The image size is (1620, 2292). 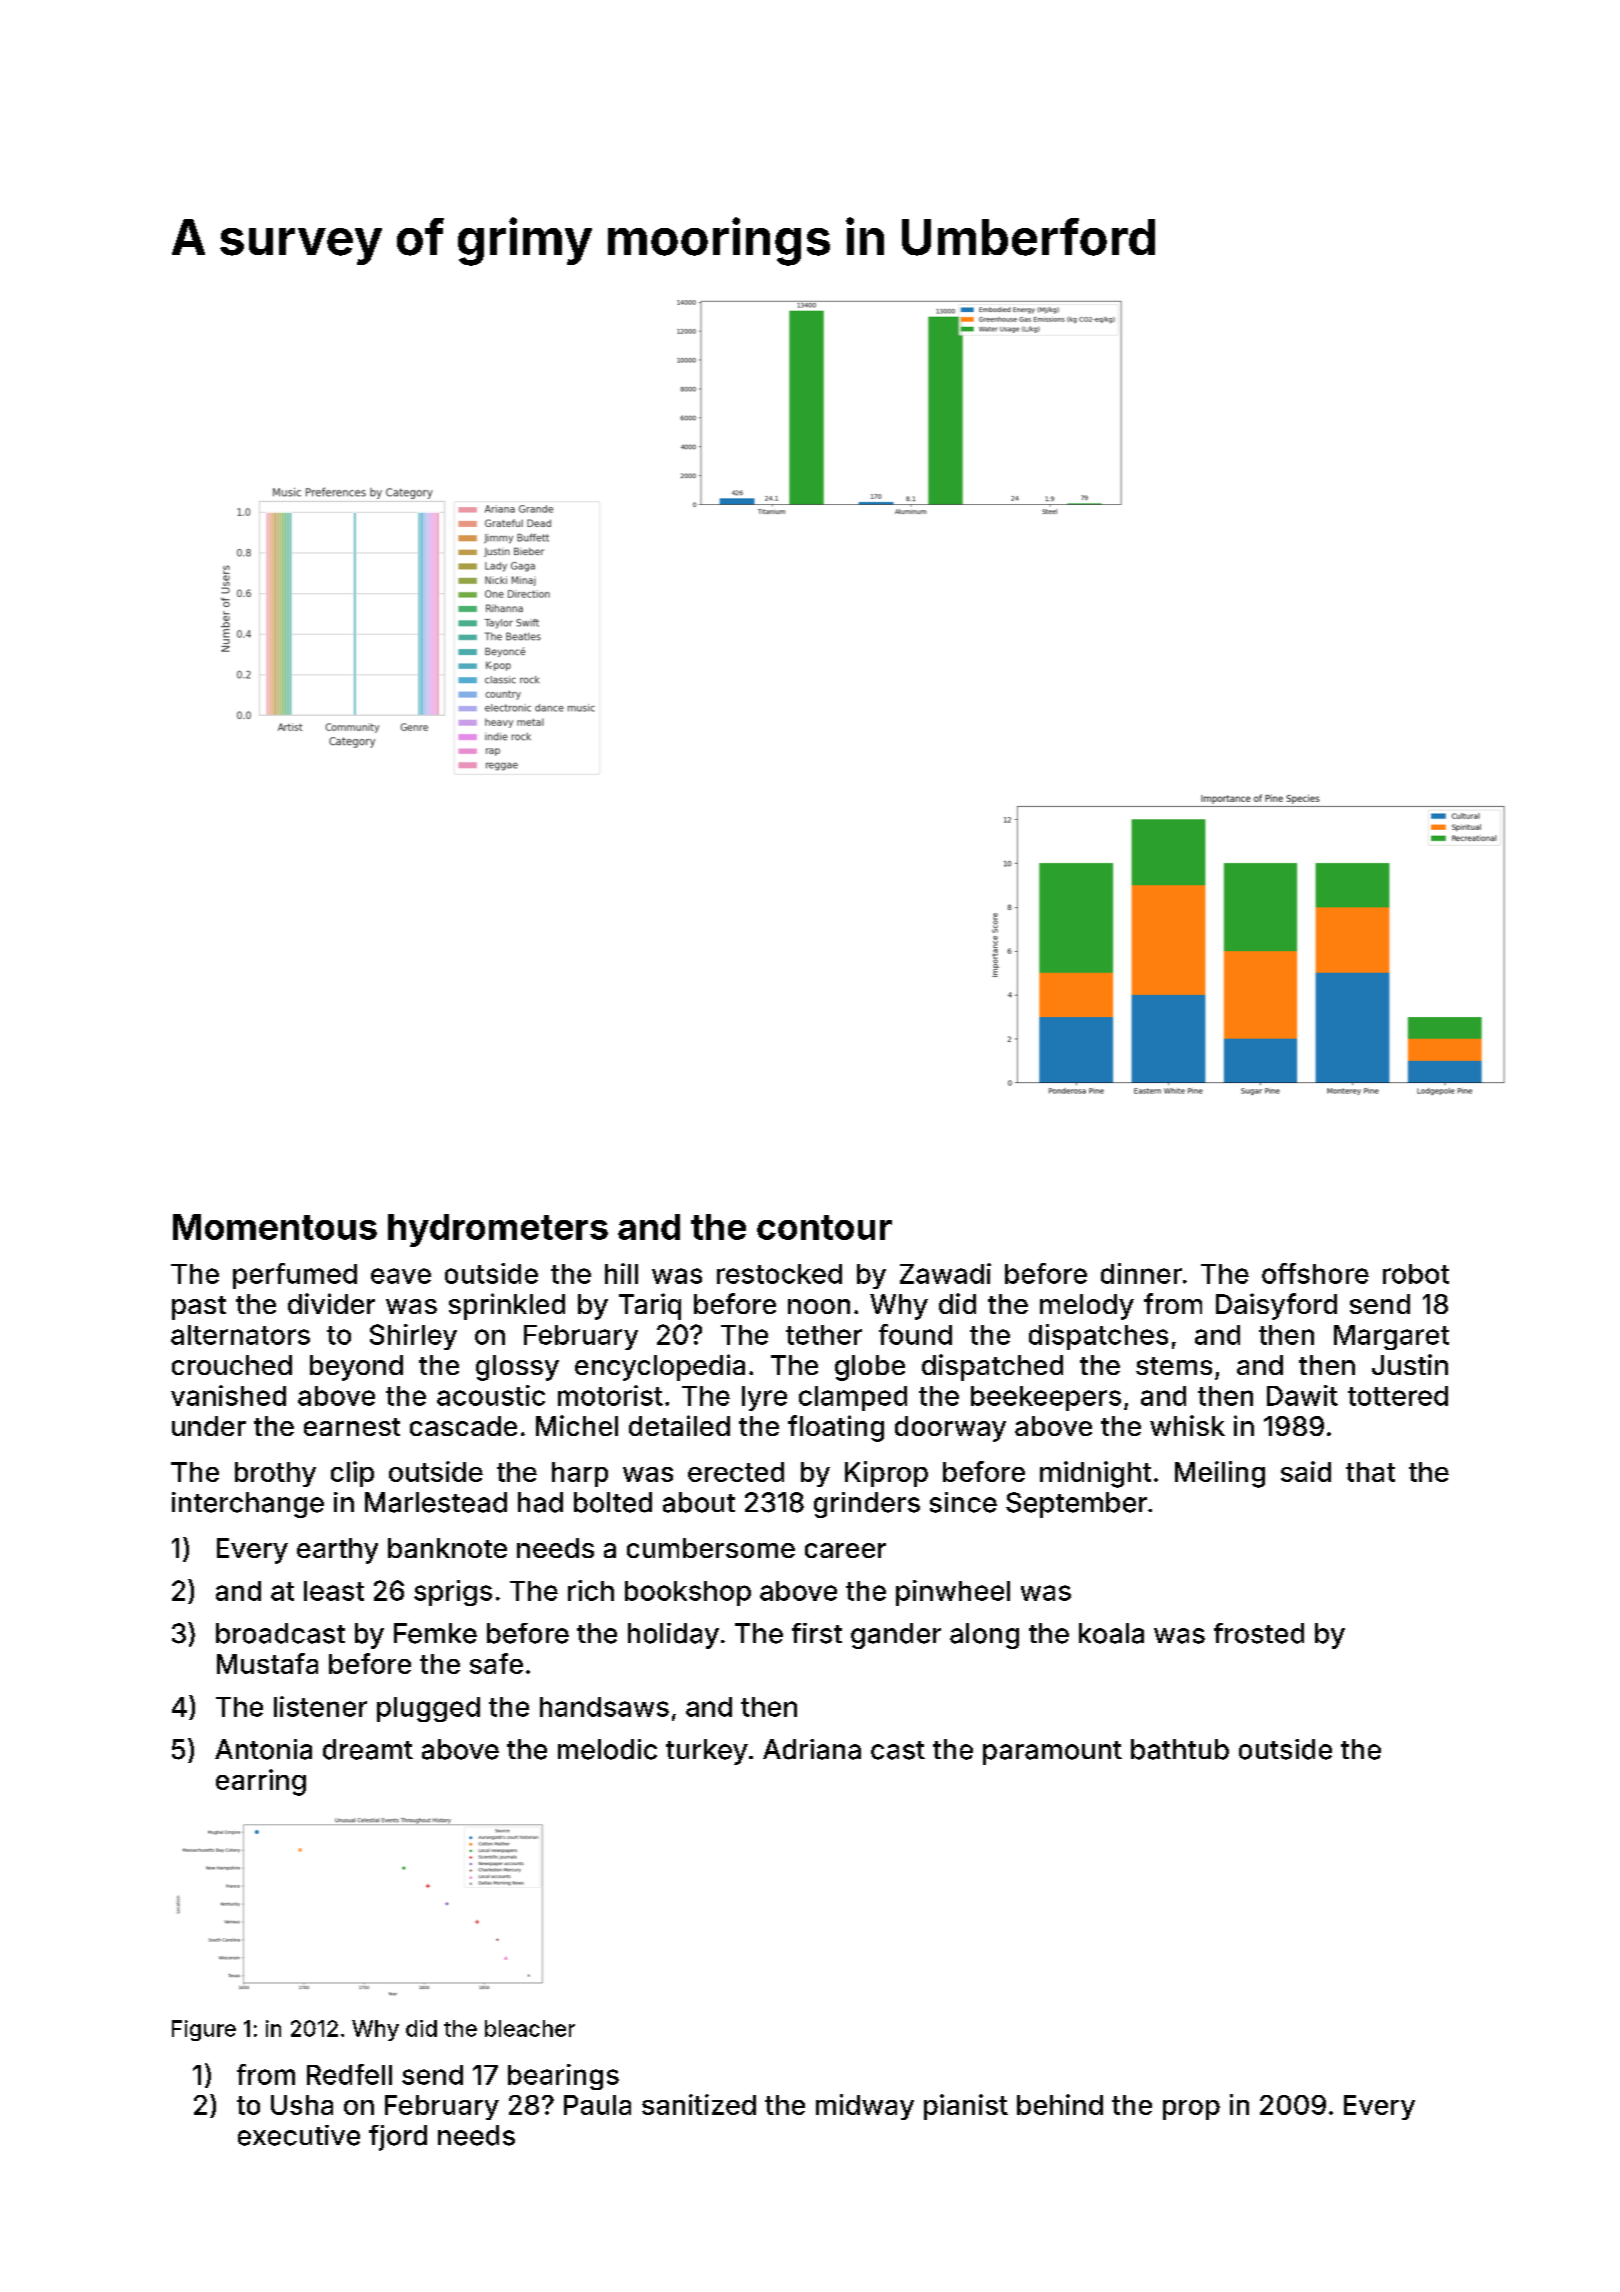 What do you see at coordinates (261, 1782) in the screenshot?
I see `earring` at bounding box center [261, 1782].
